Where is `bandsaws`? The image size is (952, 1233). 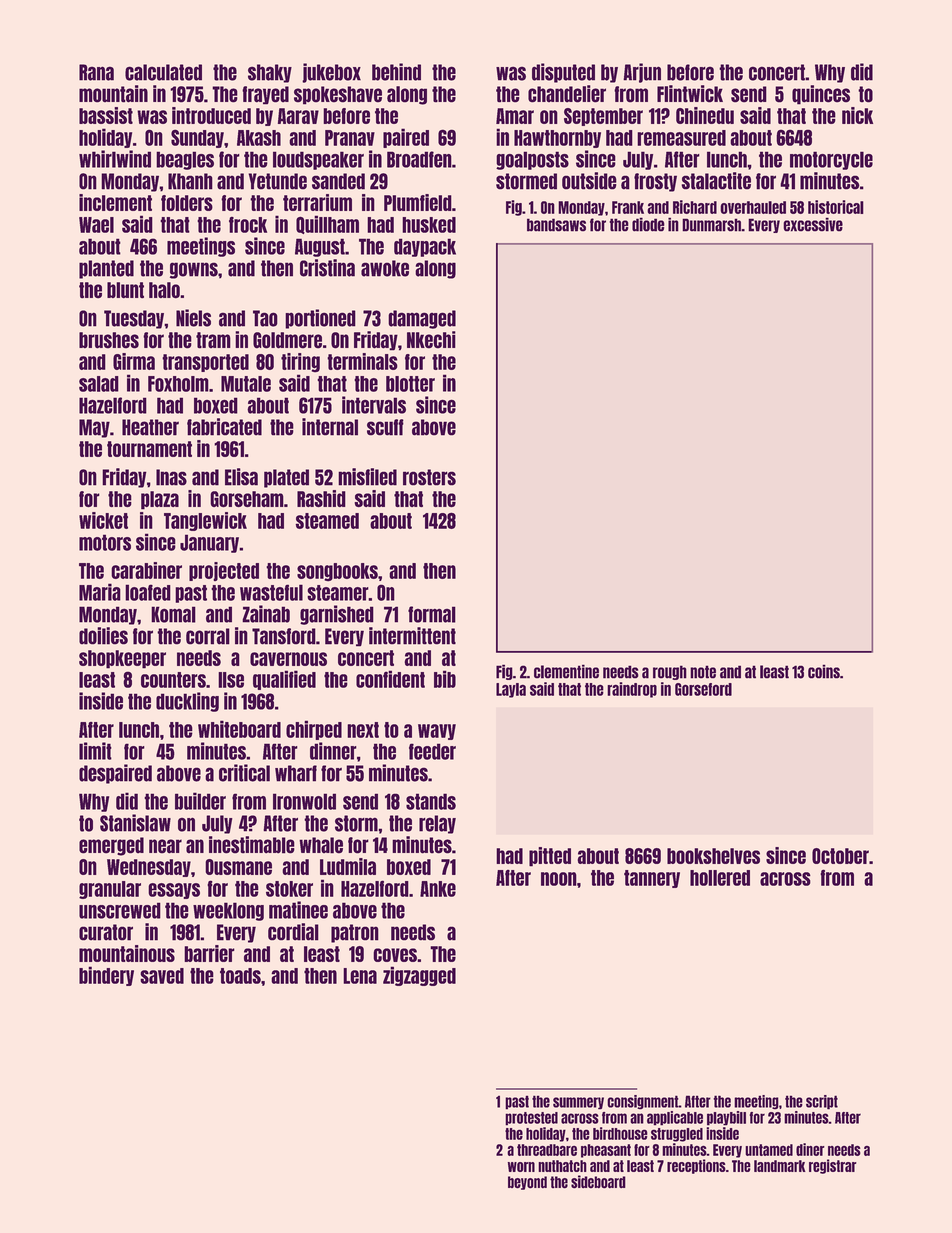 bandsaws is located at coordinates (556, 225).
